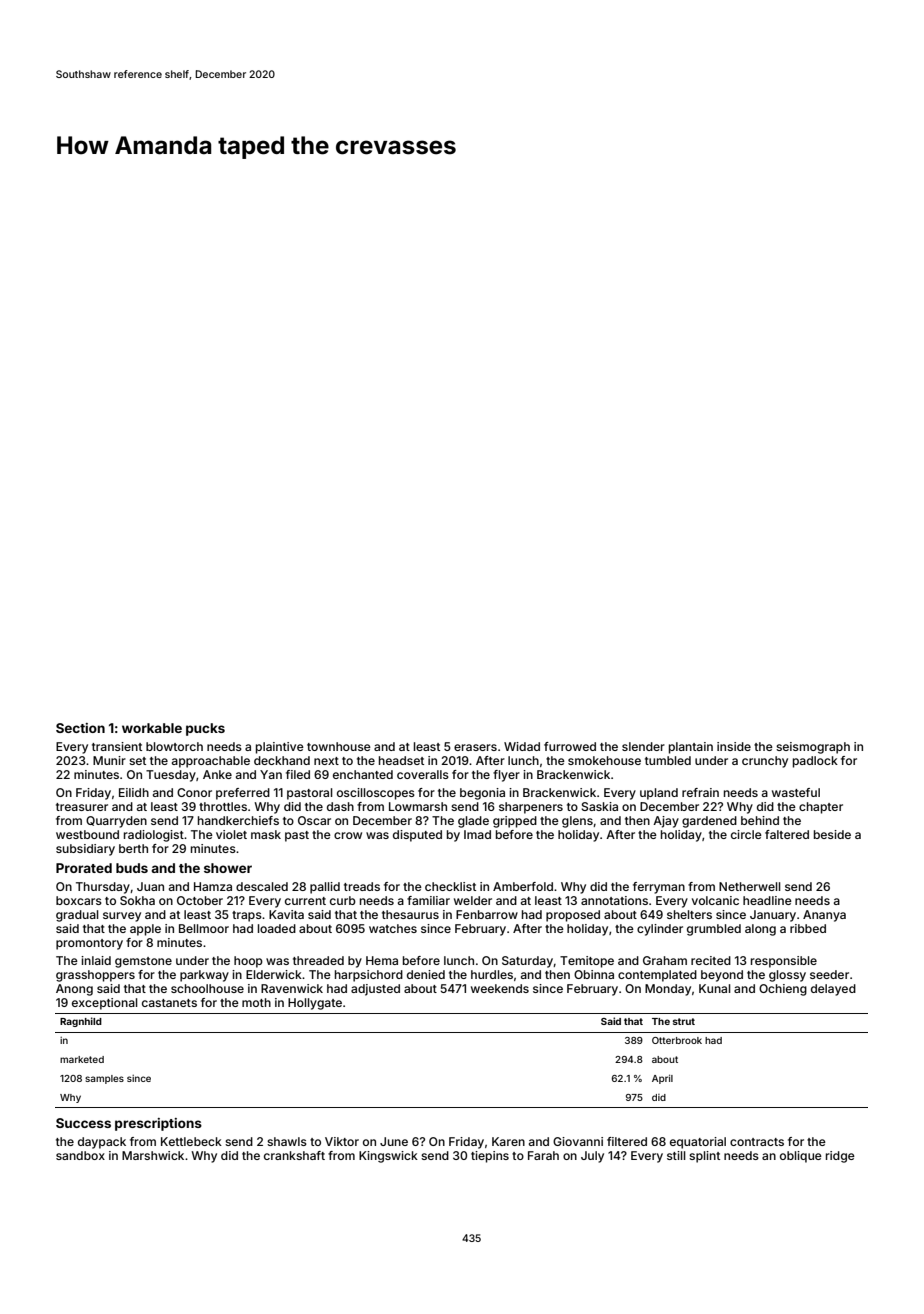 The width and height of the page is (924, 1314). What do you see at coordinates (205, 729) in the page?
I see `pucks` at bounding box center [205, 729].
